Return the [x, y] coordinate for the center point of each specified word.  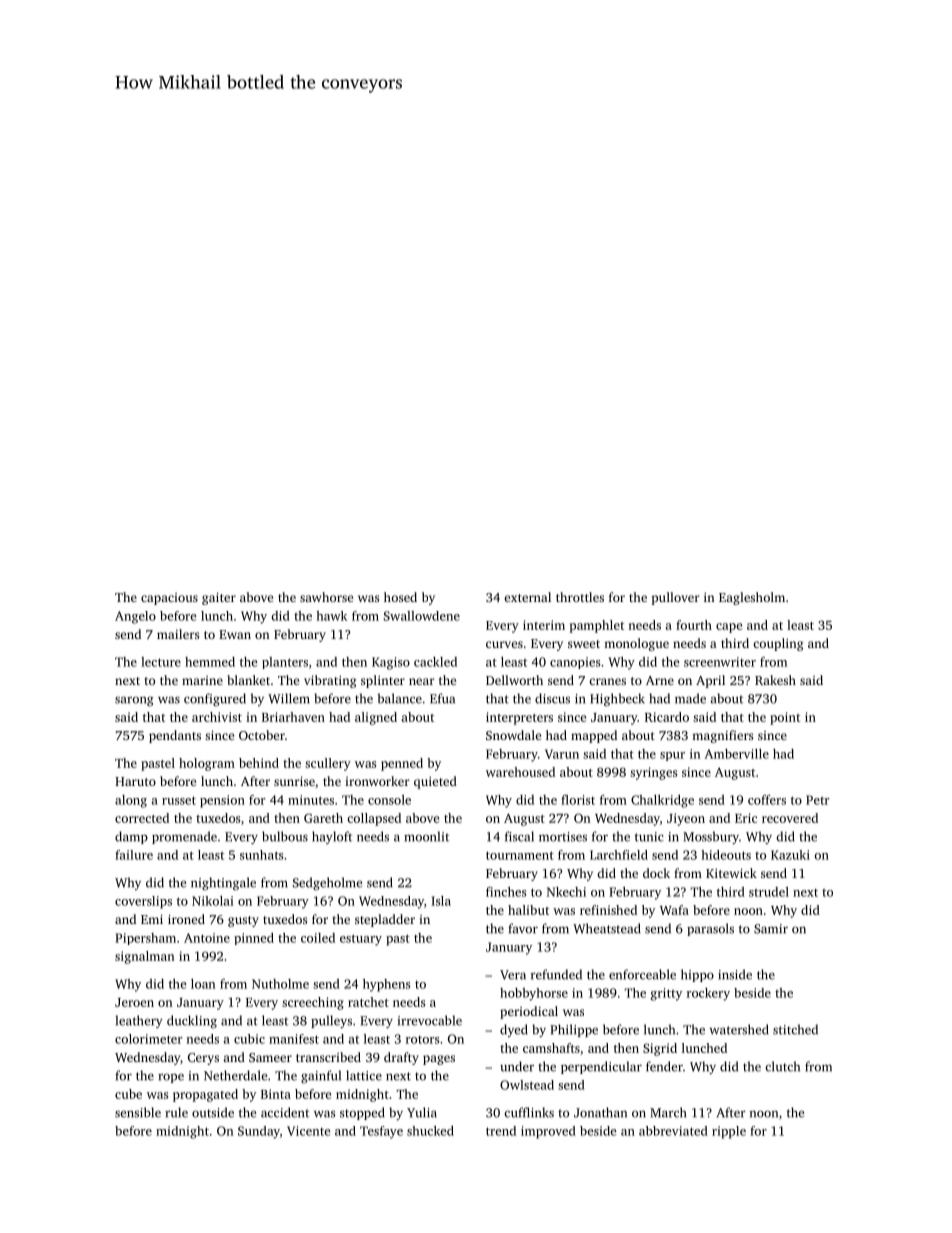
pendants [175, 736]
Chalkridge [662, 801]
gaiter [219, 598]
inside [735, 974]
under [517, 1066]
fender [664, 1066]
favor [523, 928]
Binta [276, 1094]
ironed [186, 919]
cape [729, 628]
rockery [708, 994]
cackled [435, 662]
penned [402, 764]
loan [203, 984]
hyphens [387, 985]
